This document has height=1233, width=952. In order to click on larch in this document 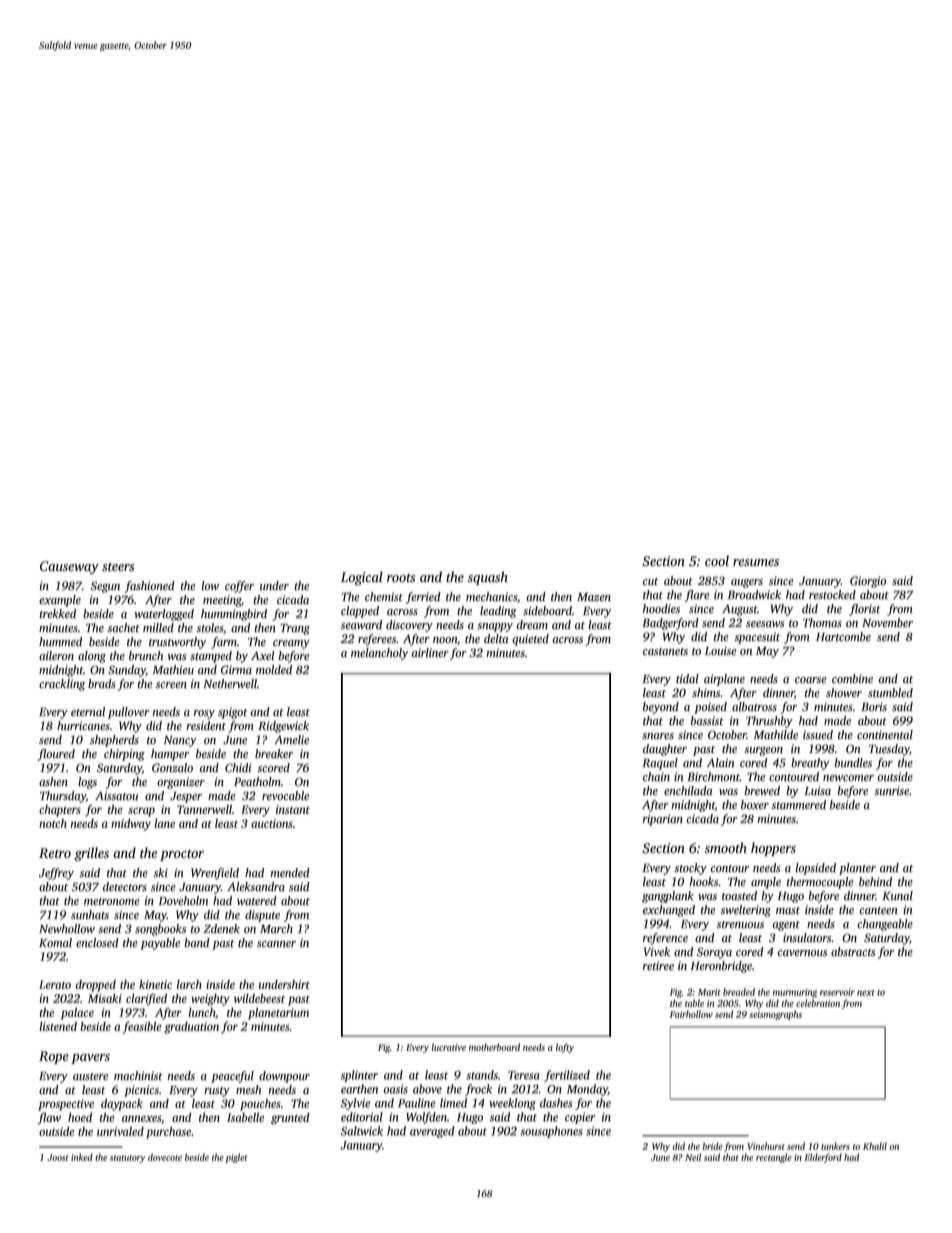, I will do `click(189, 984)`.
